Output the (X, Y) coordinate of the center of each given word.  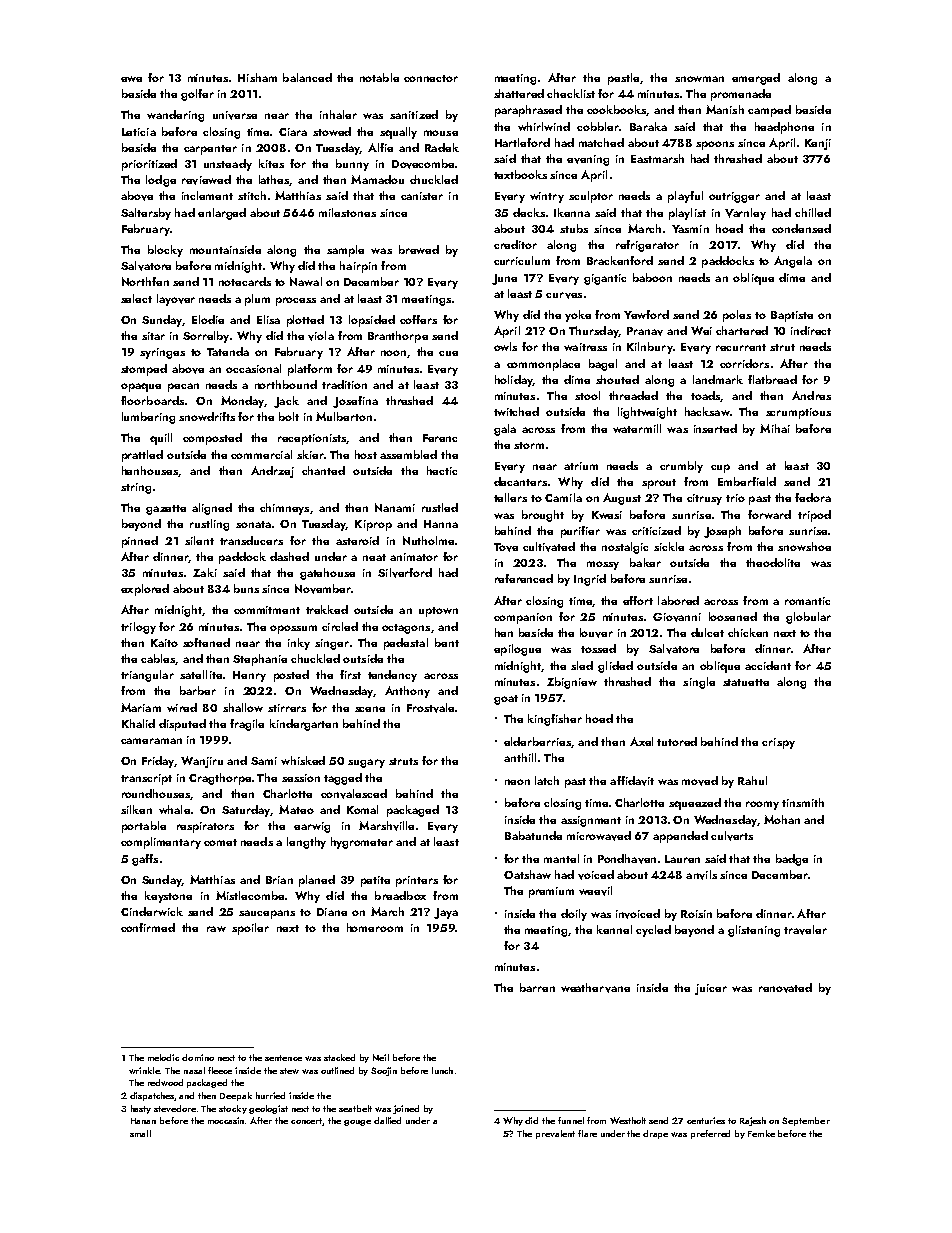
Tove (506, 547)
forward (769, 514)
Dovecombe (423, 164)
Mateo (296, 809)
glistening (754, 931)
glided (615, 667)
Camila (563, 497)
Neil (381, 1057)
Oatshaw (527, 874)
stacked (339, 1057)
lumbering (148, 418)
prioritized (149, 165)
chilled (813, 212)
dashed (289, 556)
